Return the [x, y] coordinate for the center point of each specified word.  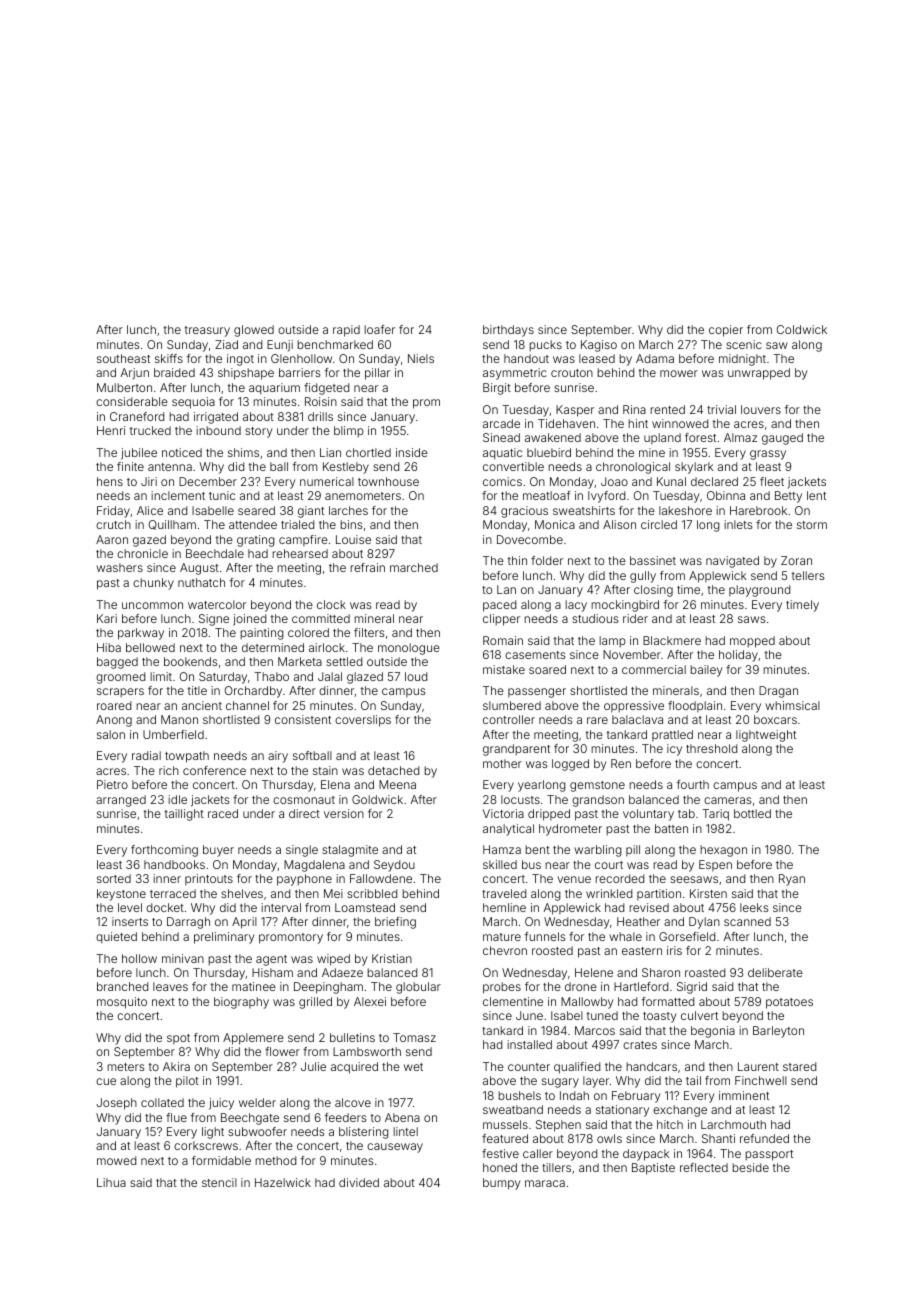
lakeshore [685, 510]
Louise [353, 539]
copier [726, 331]
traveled [504, 893]
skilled [500, 864]
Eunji [280, 346]
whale [625, 936]
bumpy [501, 1184]
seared [256, 510]
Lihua [111, 1182]
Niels [421, 358]
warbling [598, 851]
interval [281, 907]
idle [177, 799]
